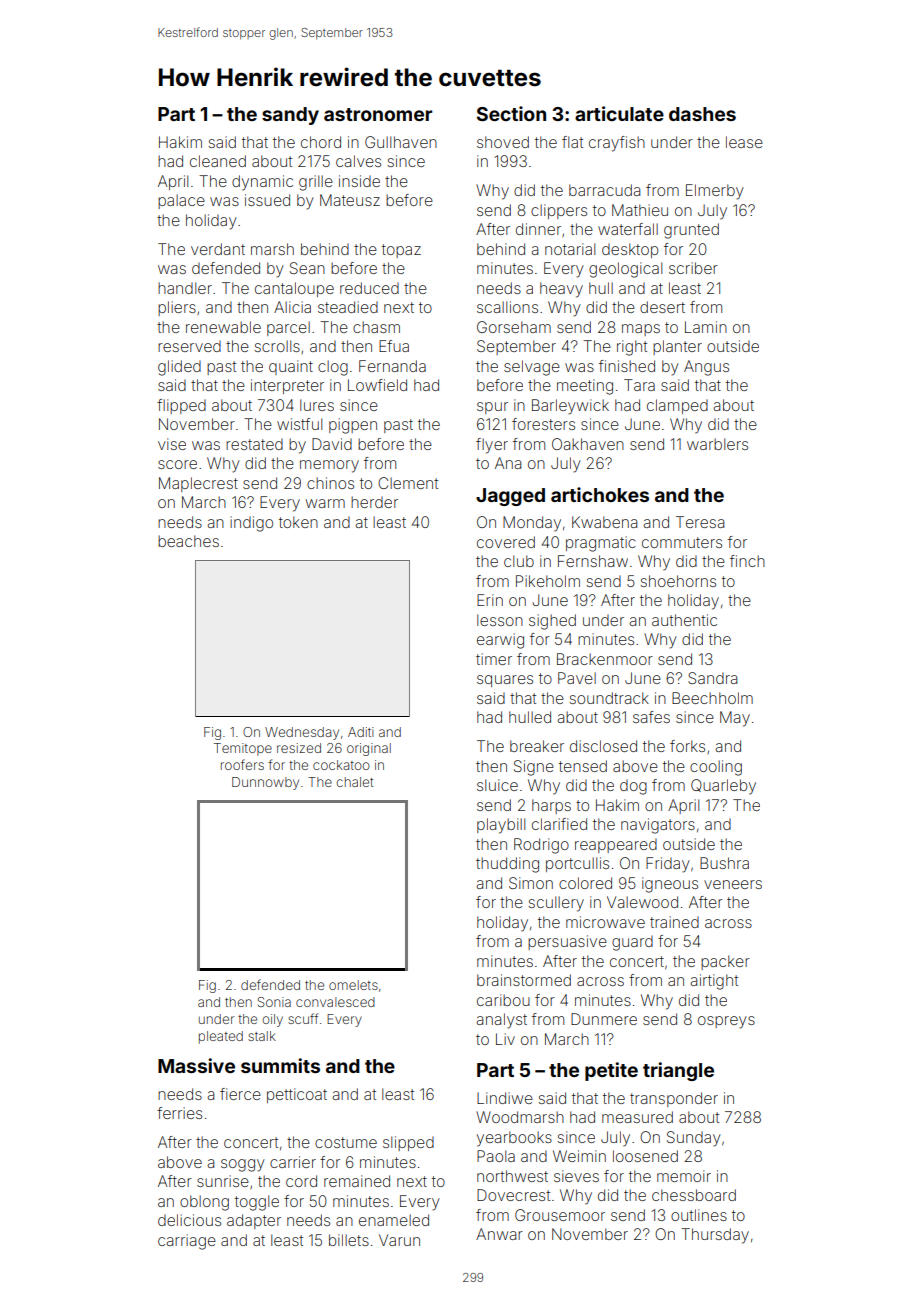 Image resolution: width=924 pixels, height=1311 pixels. What do you see at coordinates (744, 142) in the screenshot?
I see `lease` at bounding box center [744, 142].
